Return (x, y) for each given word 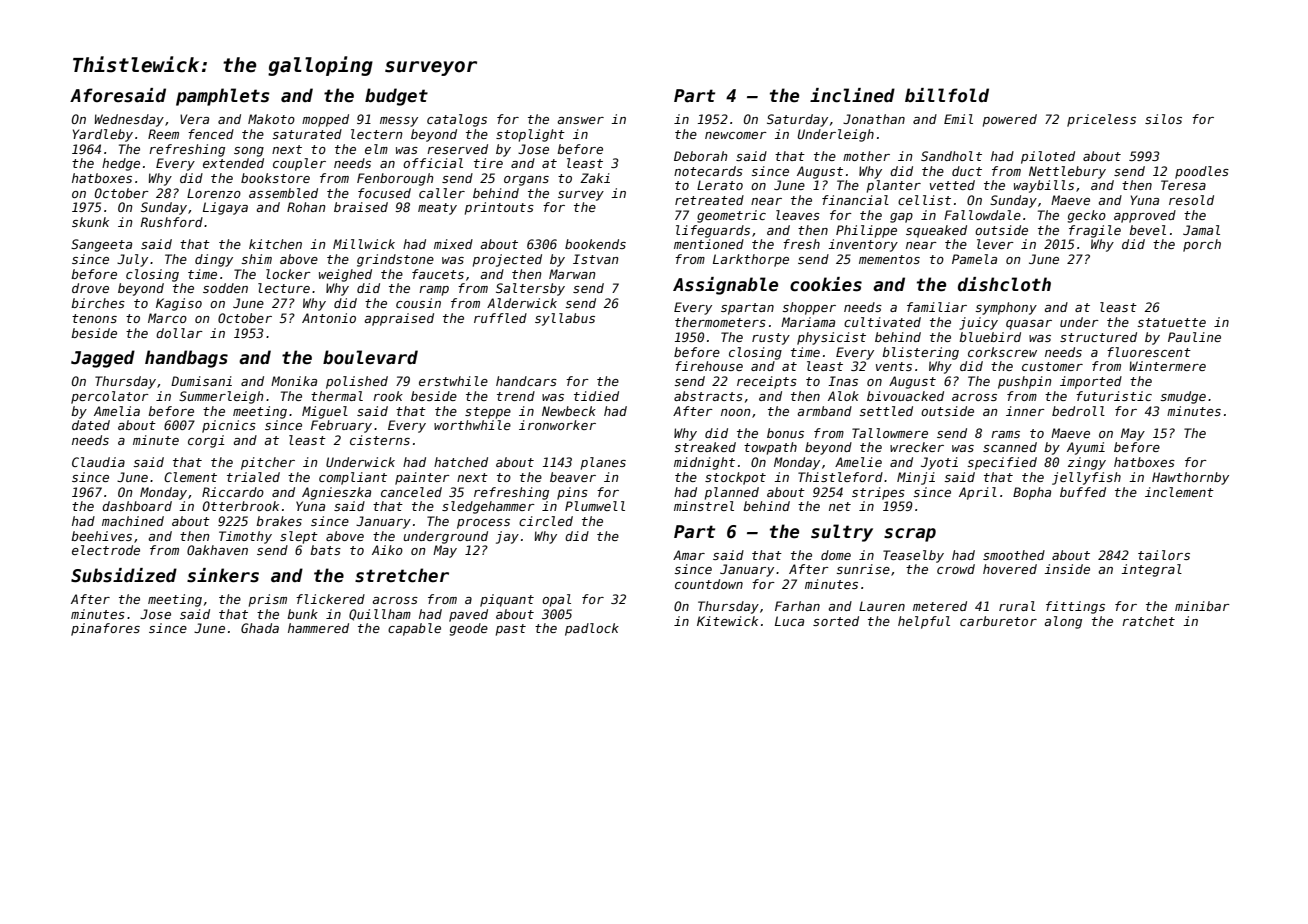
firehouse (709, 366)
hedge (121, 164)
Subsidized (124, 575)
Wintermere (1168, 366)
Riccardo (233, 492)
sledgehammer (488, 507)
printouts (499, 208)
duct (967, 171)
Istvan (596, 259)
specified (1002, 463)
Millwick (364, 244)
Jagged (103, 359)
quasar (1029, 325)
